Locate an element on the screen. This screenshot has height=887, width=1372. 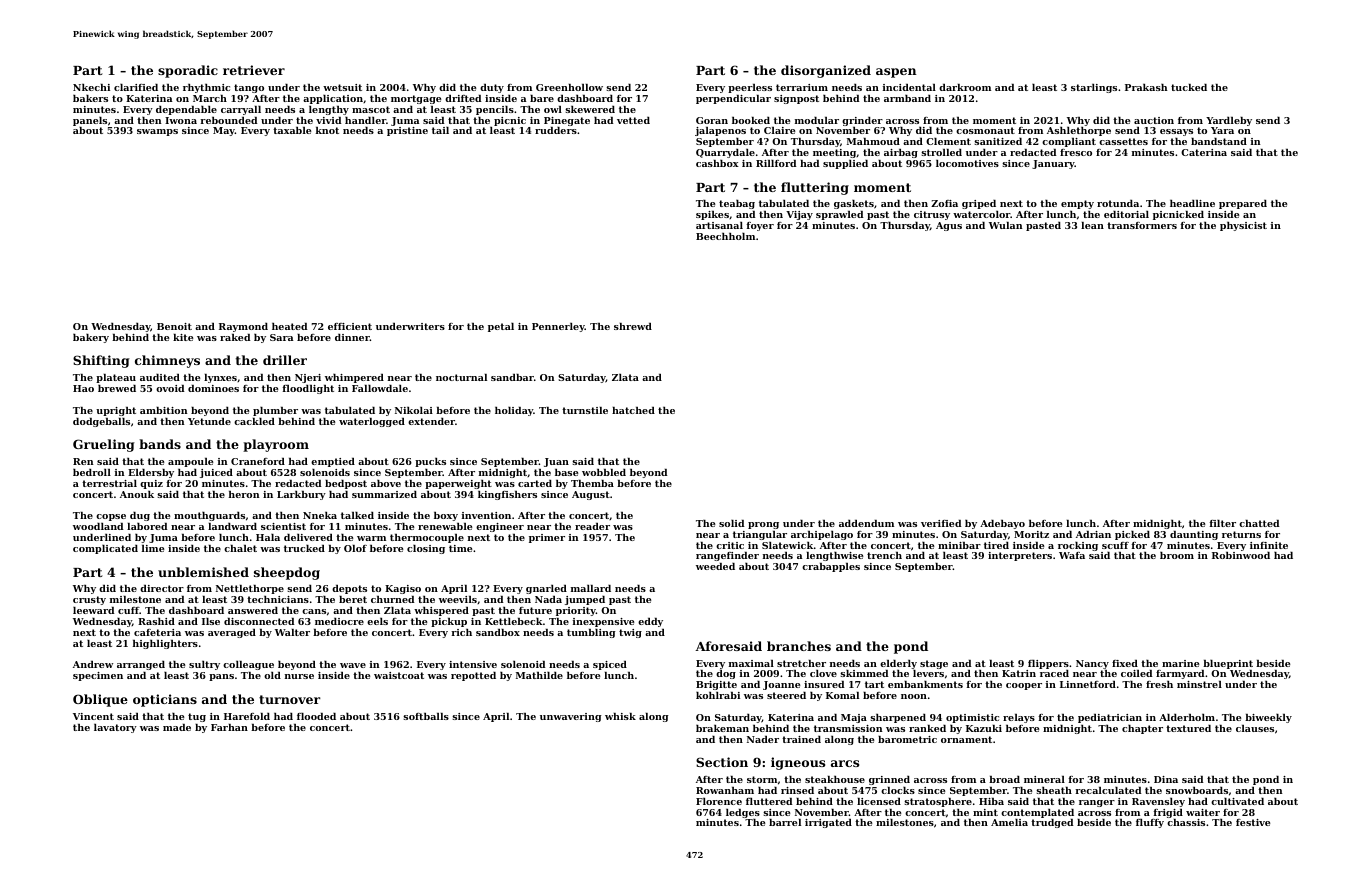
shrewd is located at coordinates (633, 326).
